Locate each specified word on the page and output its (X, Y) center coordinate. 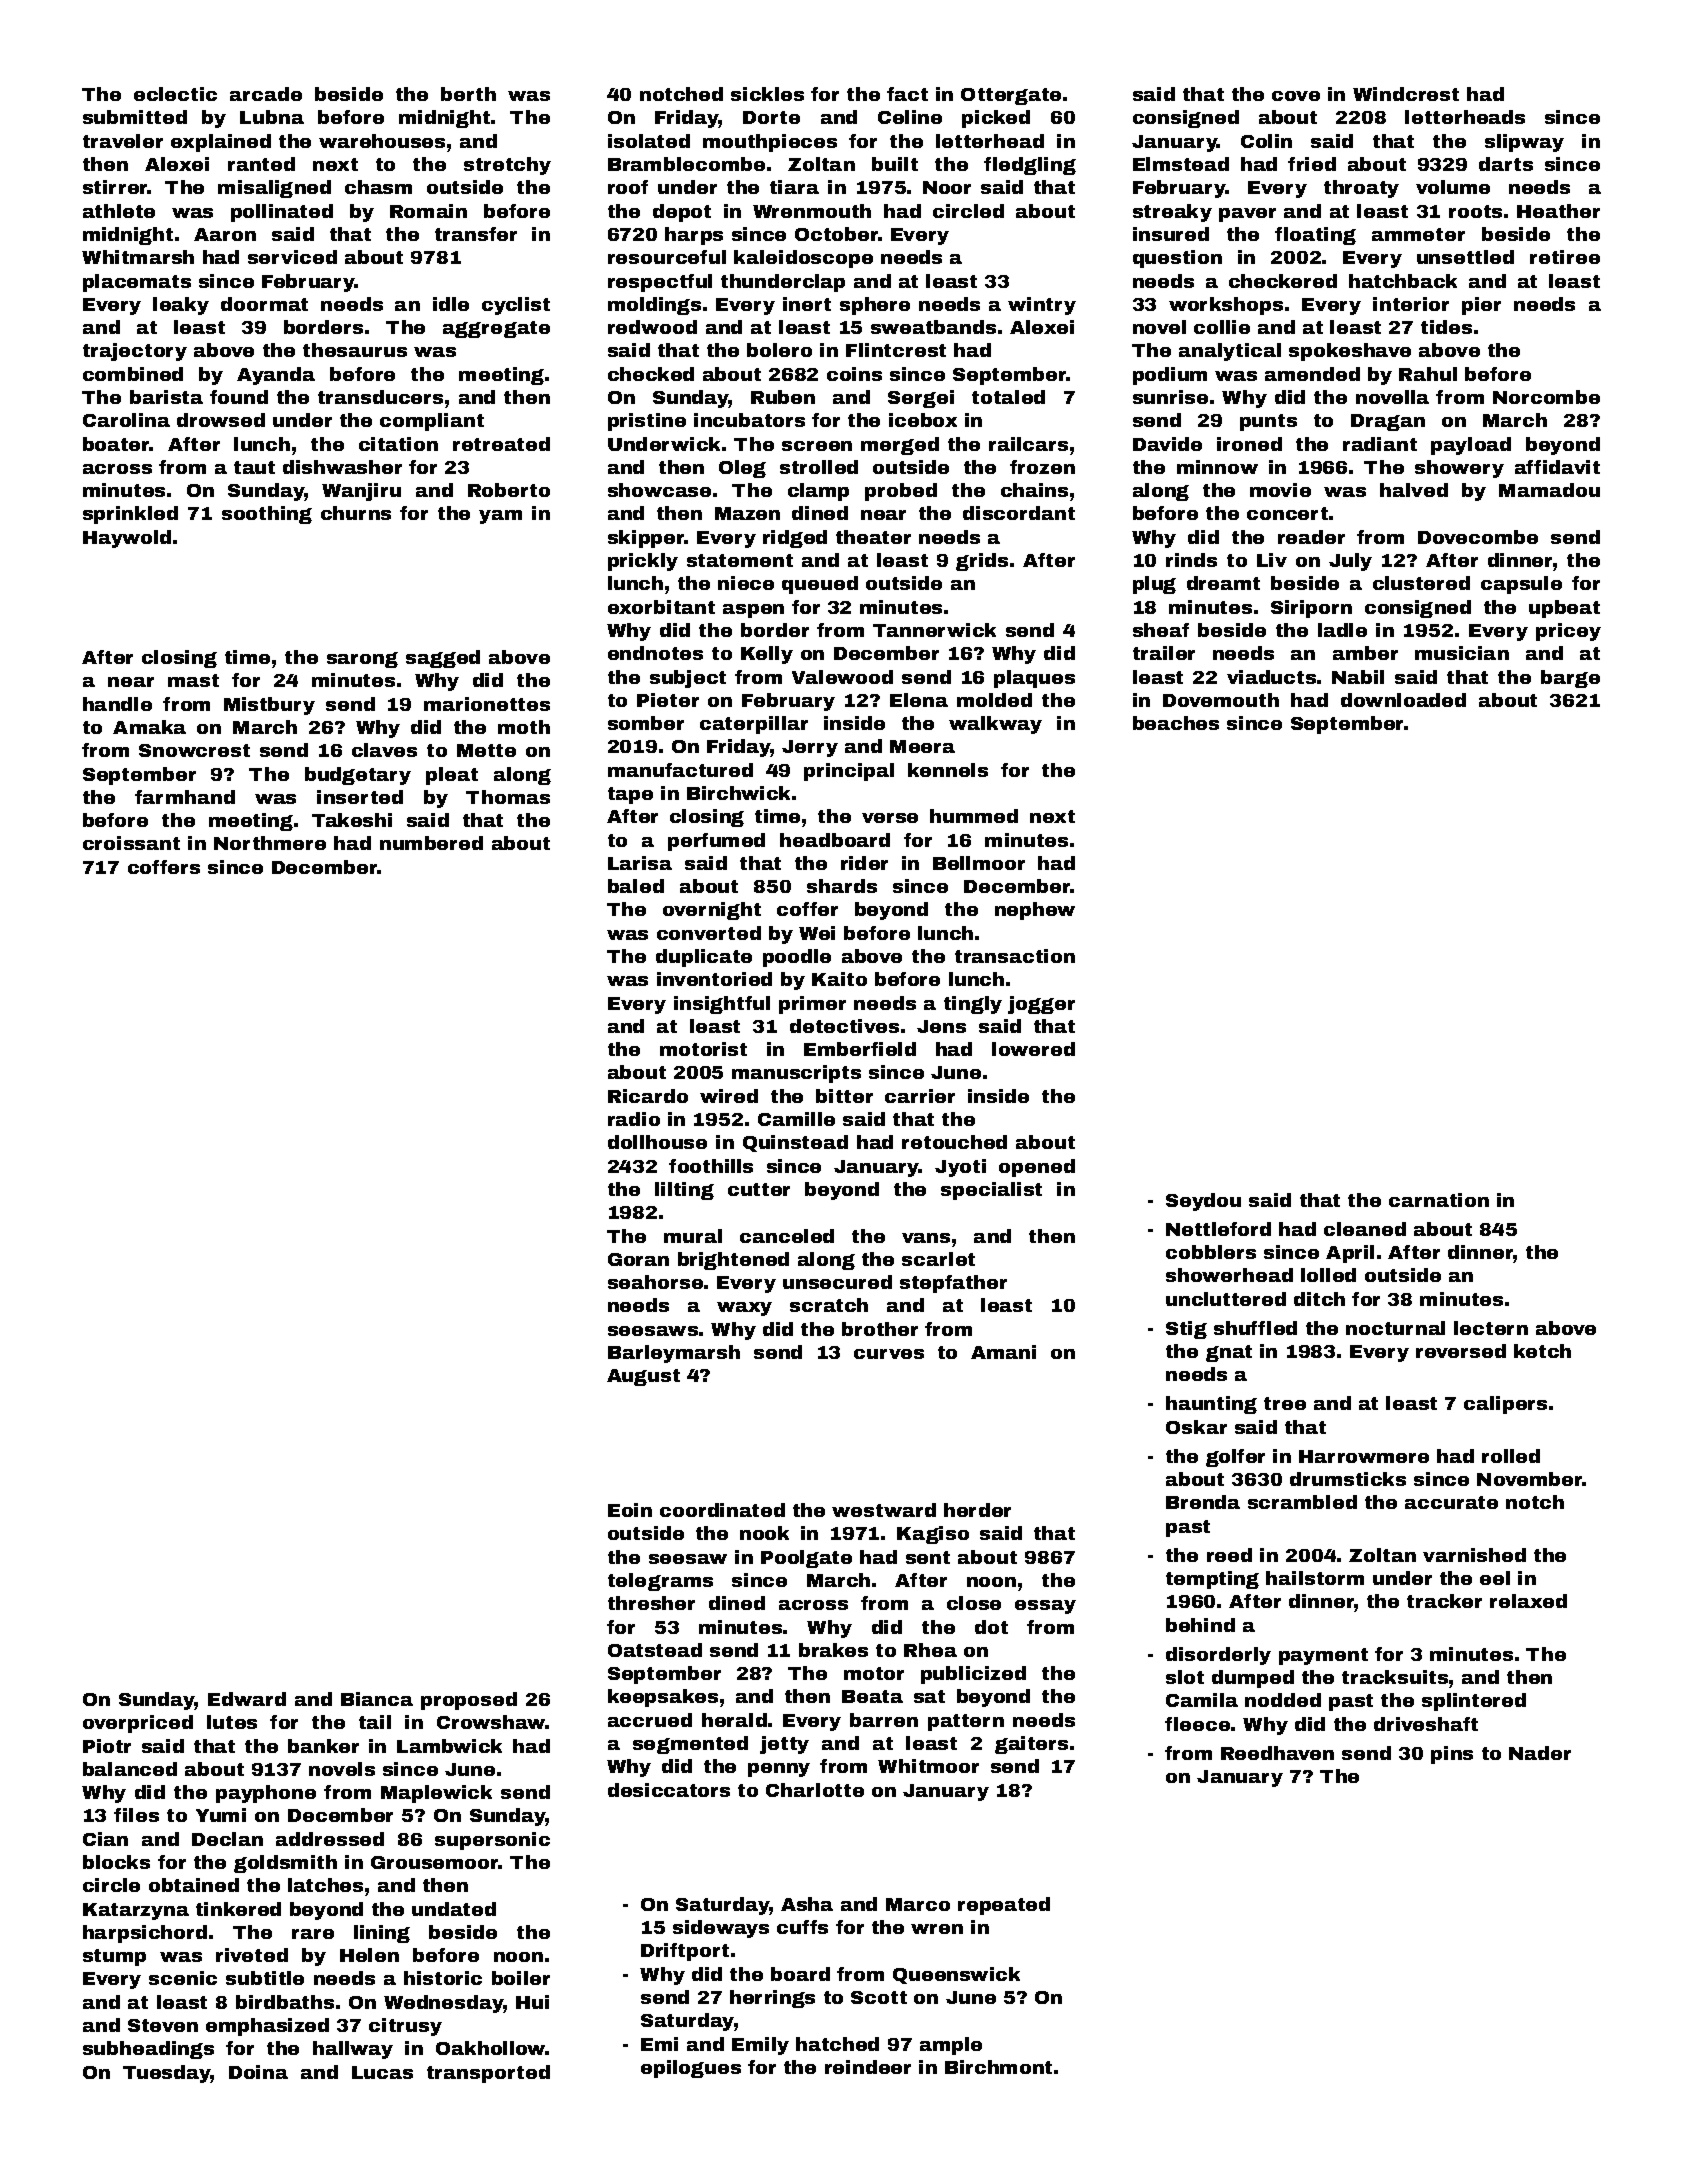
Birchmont (998, 2067)
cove (1296, 96)
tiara (794, 187)
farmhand (185, 797)
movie (1280, 490)
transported (488, 2074)
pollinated (282, 213)
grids (982, 562)
